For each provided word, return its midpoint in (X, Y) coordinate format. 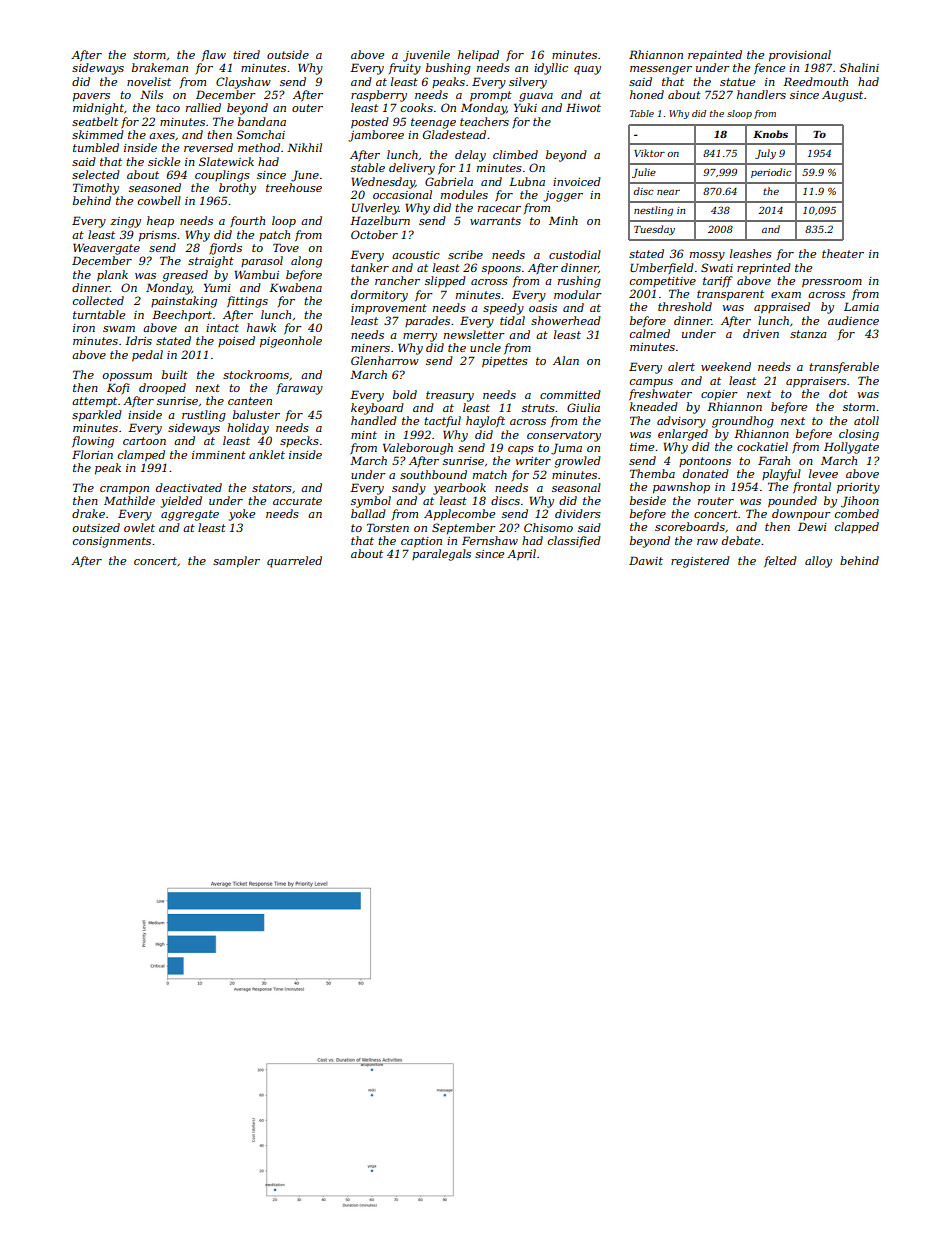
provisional (800, 56)
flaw (214, 55)
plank (112, 276)
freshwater (660, 394)
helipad (478, 56)
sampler (236, 562)
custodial (575, 254)
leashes (751, 253)
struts (538, 408)
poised (236, 341)
